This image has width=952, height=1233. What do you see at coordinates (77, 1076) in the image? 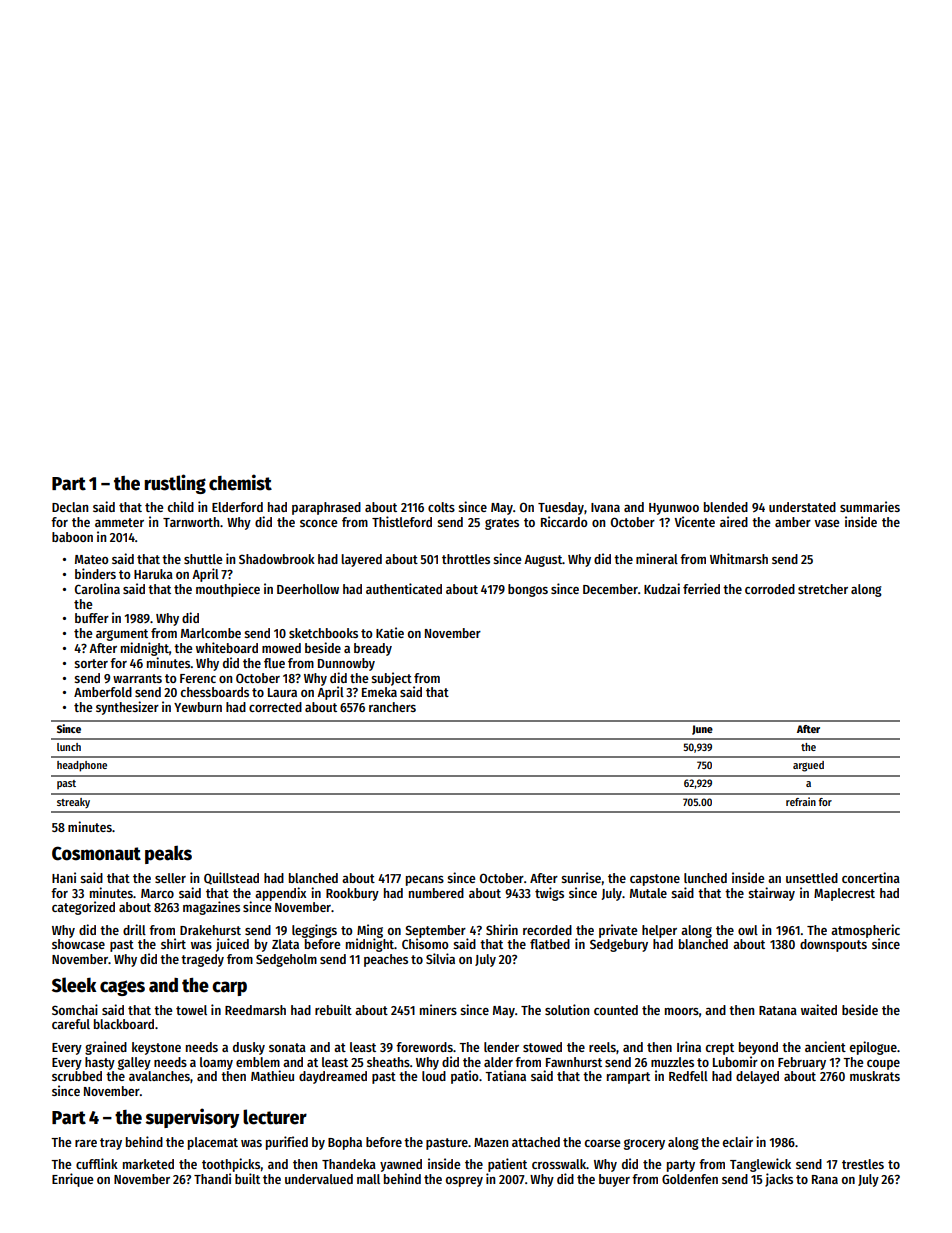
I see `scrubbed` at bounding box center [77, 1076].
